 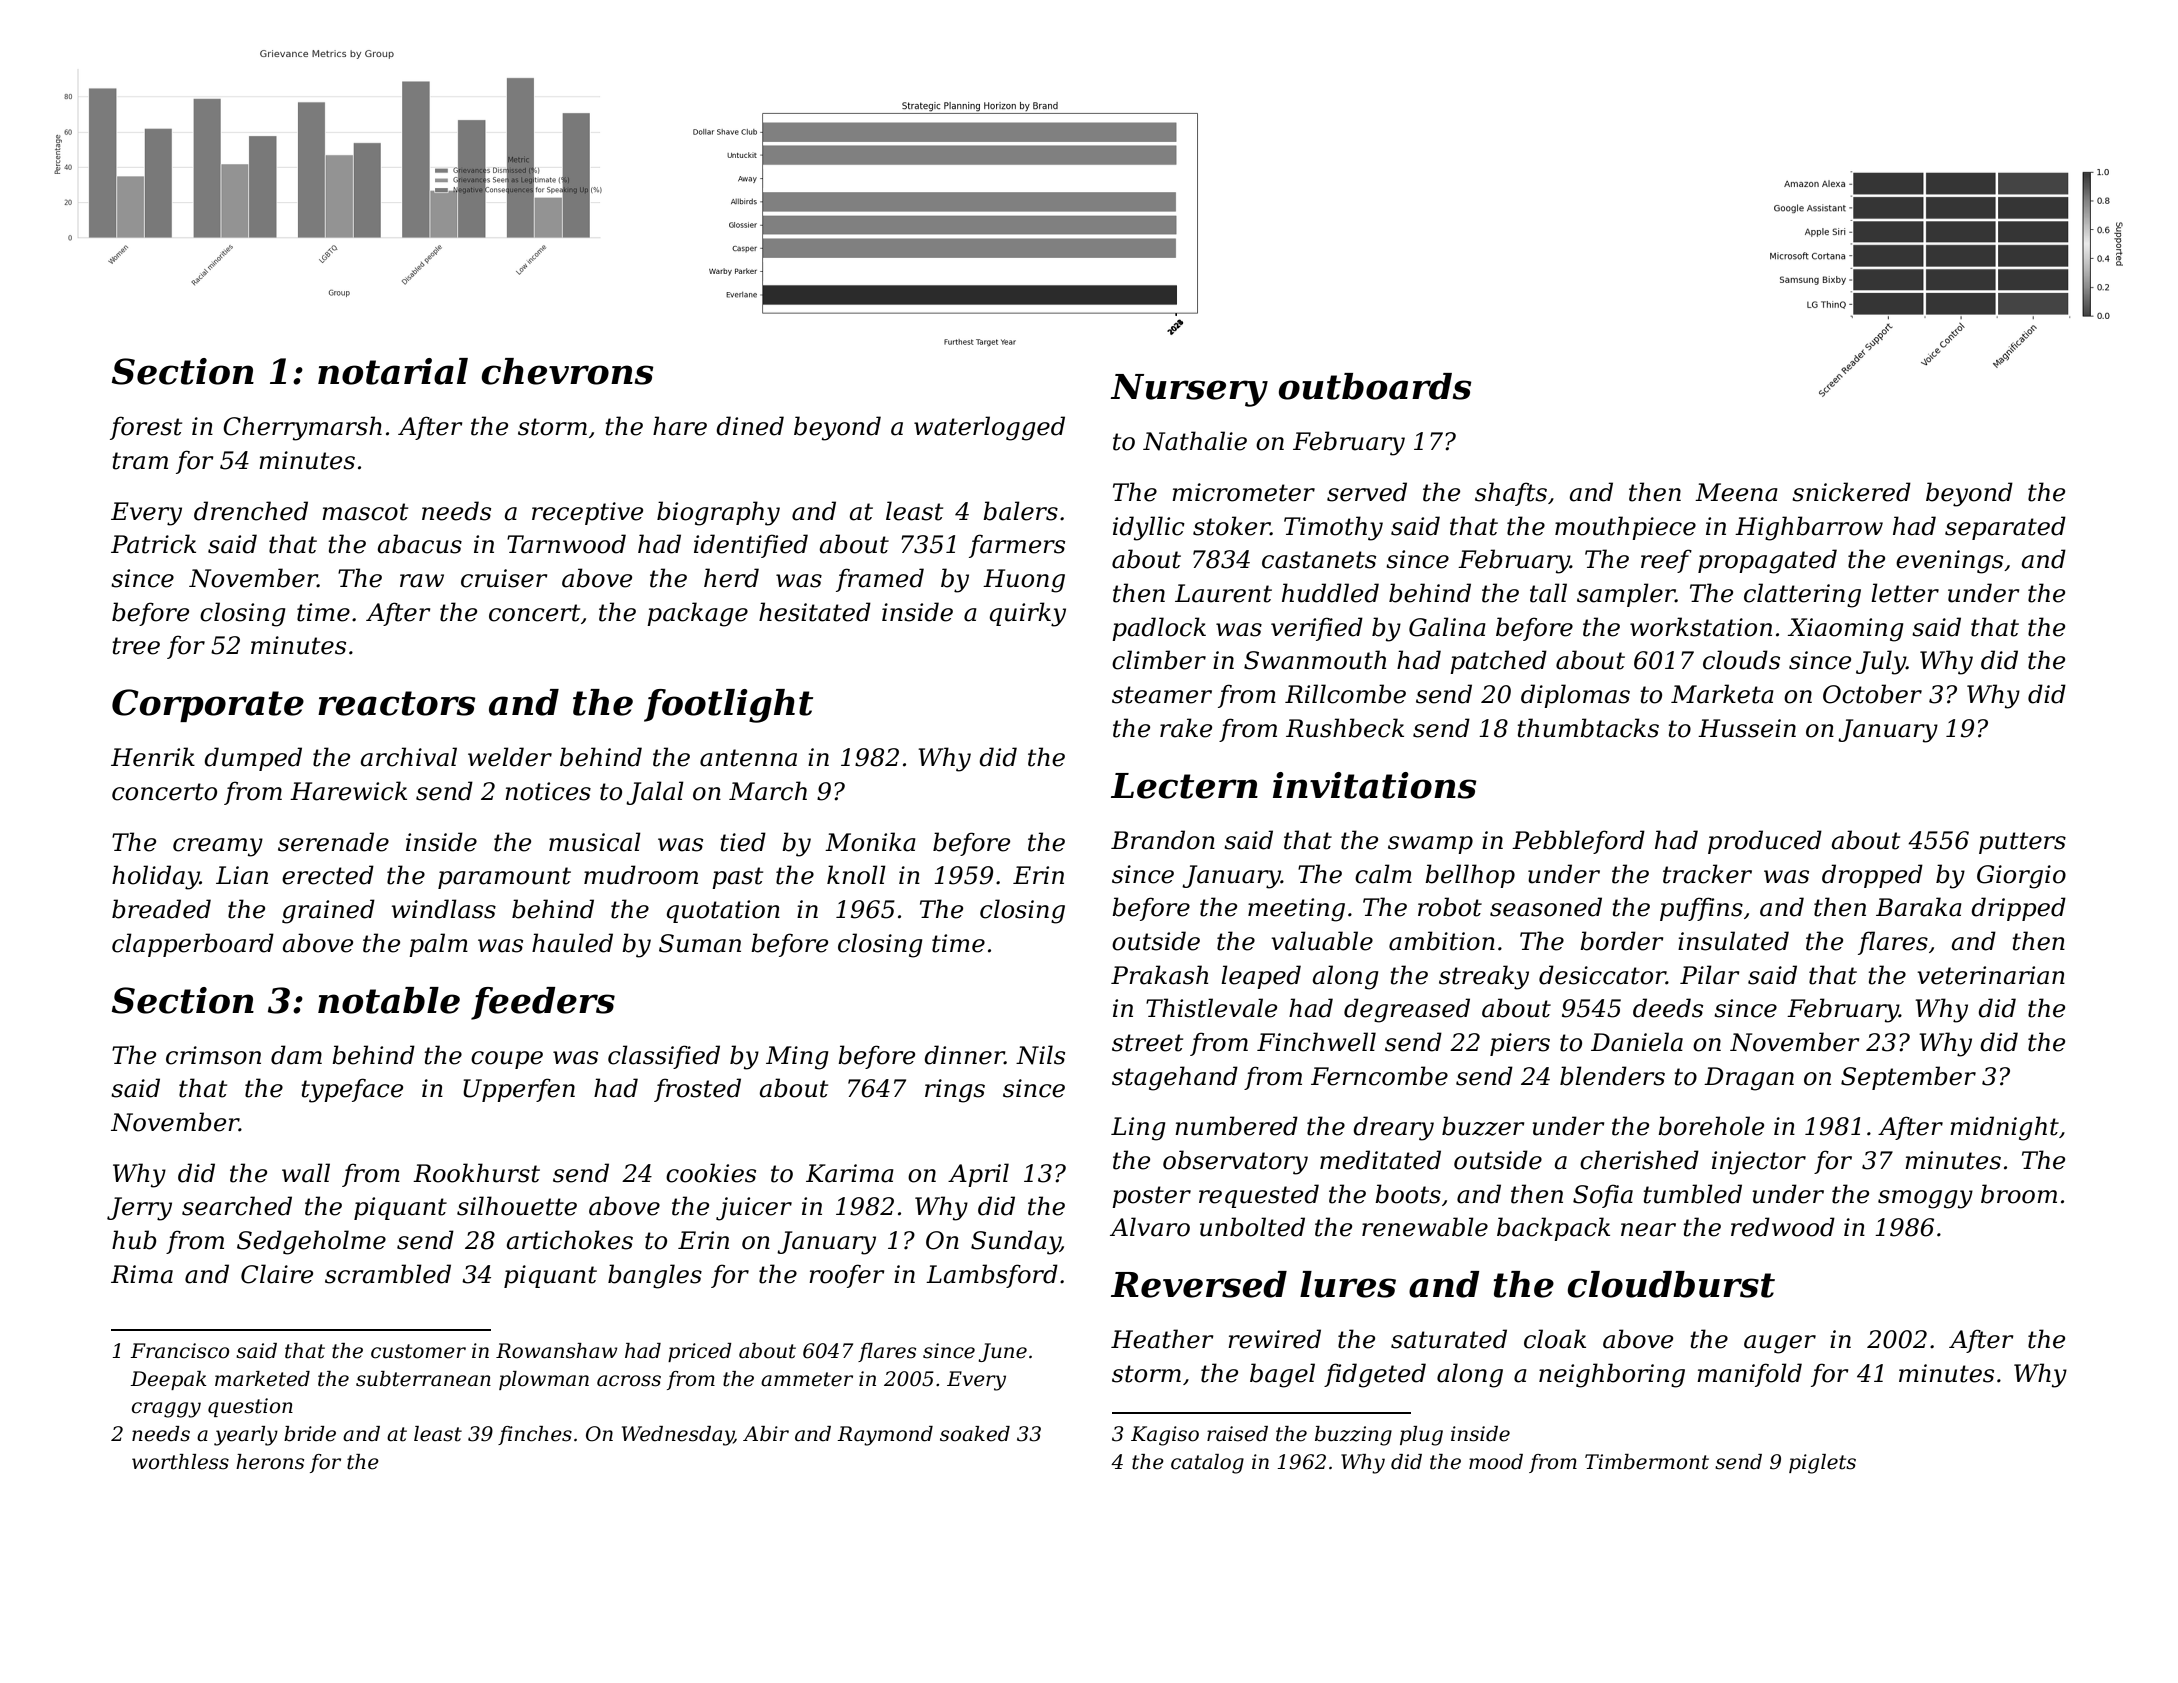 What do you see at coordinates (1905, 593) in the screenshot?
I see `letter` at bounding box center [1905, 593].
